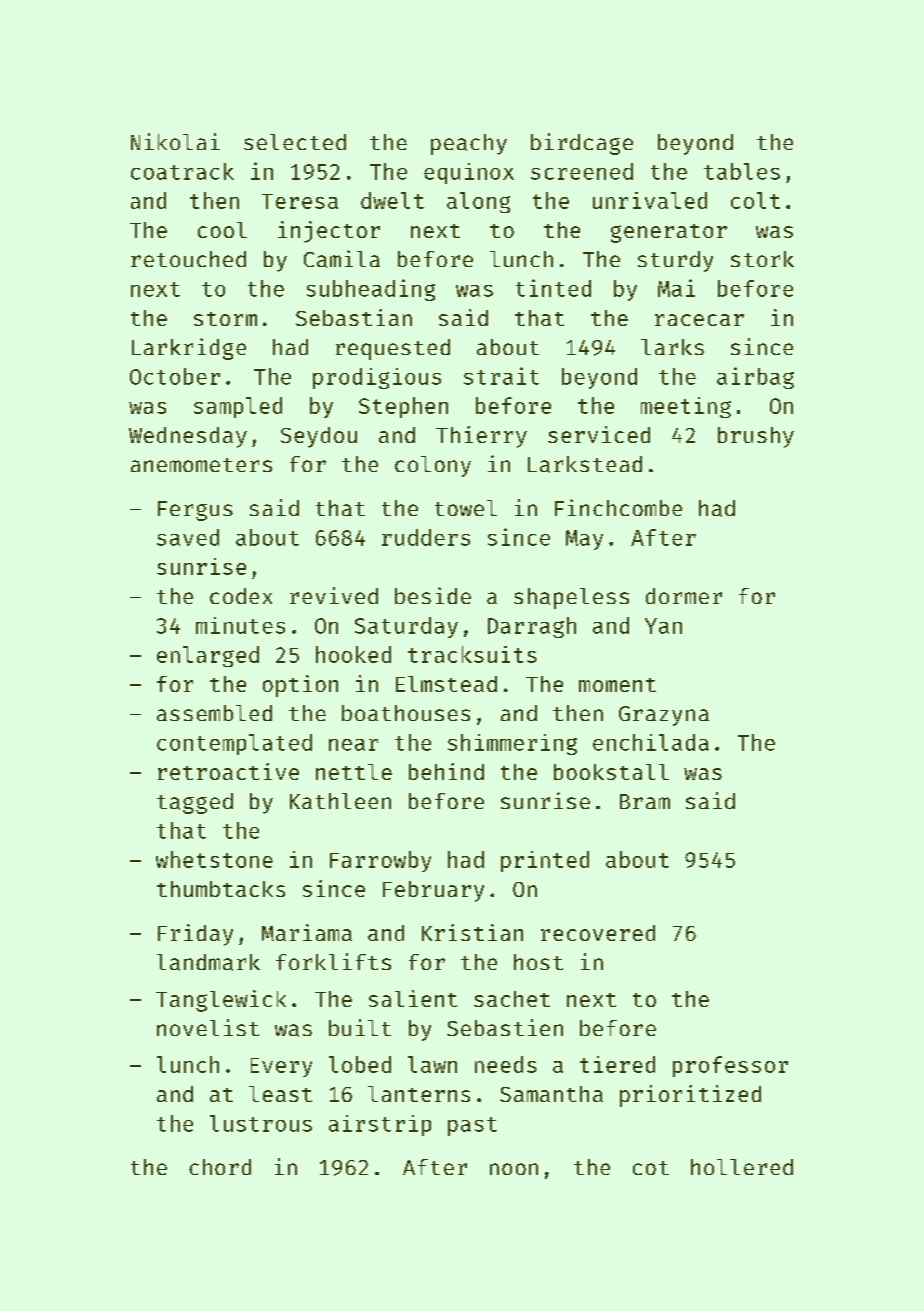 The height and width of the image is (1311, 924). What do you see at coordinates (380, 1125) in the image?
I see `airstrip` at bounding box center [380, 1125].
